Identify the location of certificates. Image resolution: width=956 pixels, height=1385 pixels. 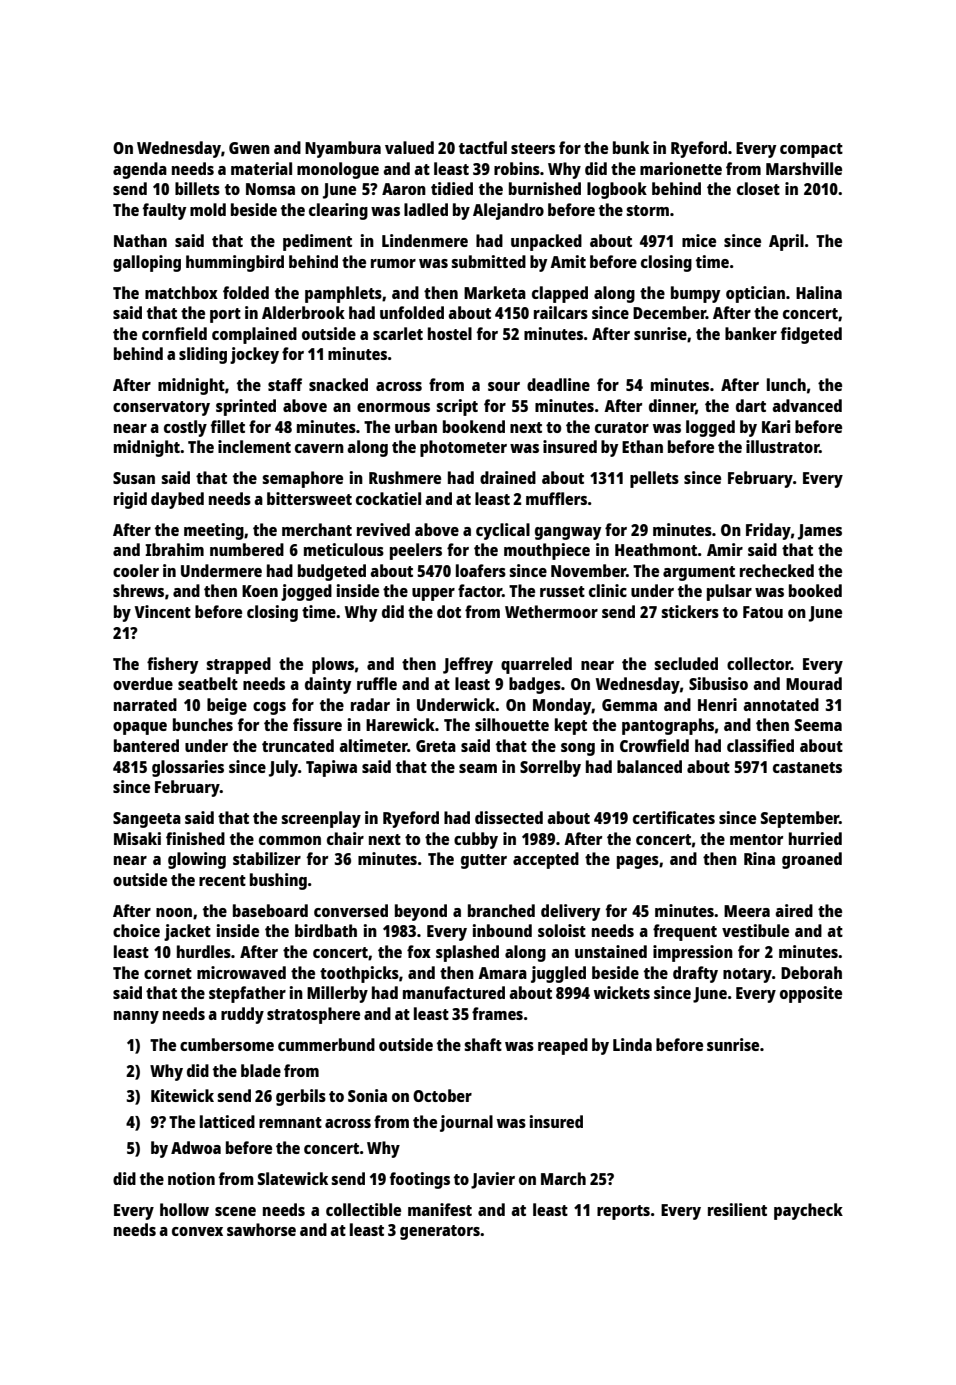
(674, 817).
